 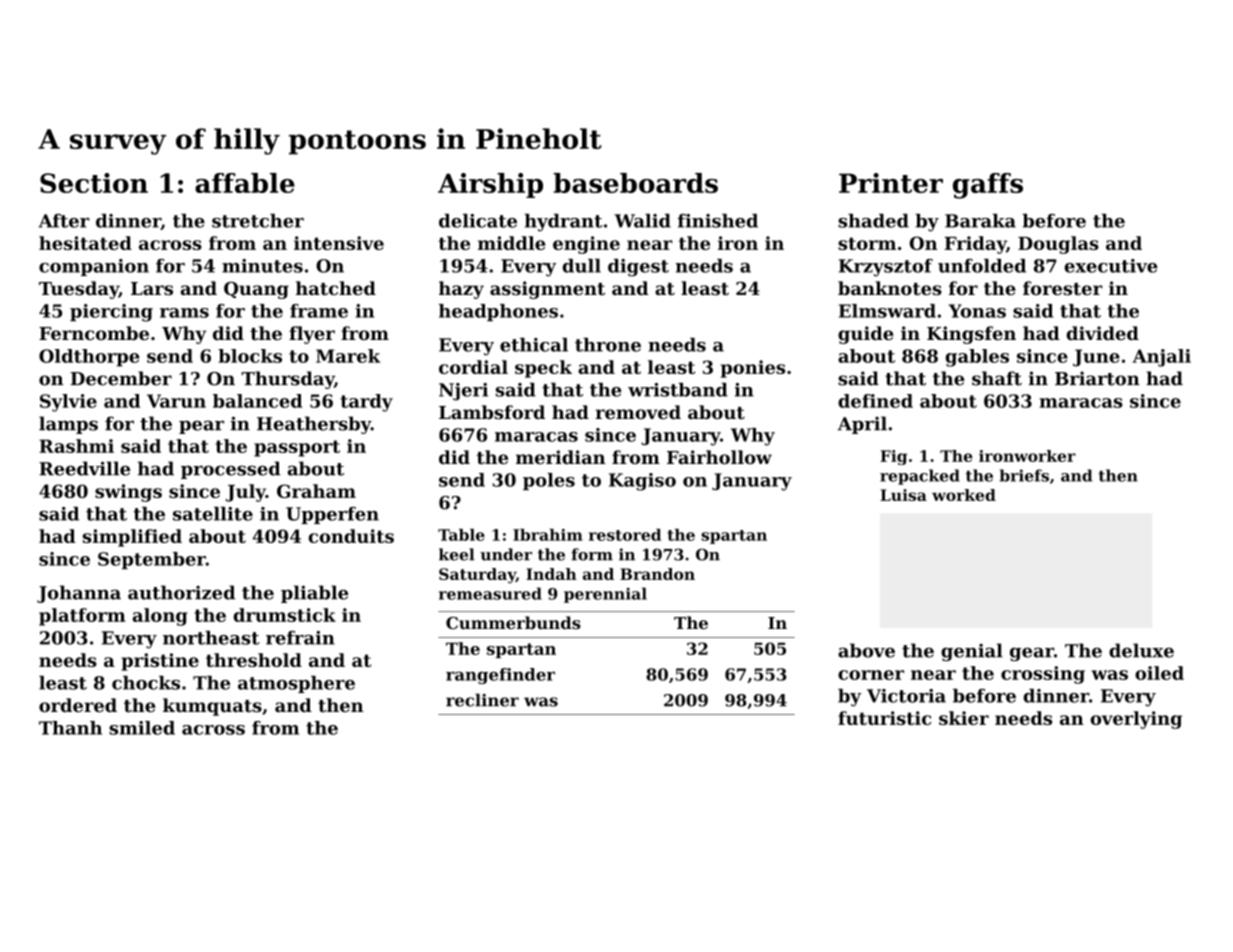 I want to click on Section, so click(x=94, y=183).
